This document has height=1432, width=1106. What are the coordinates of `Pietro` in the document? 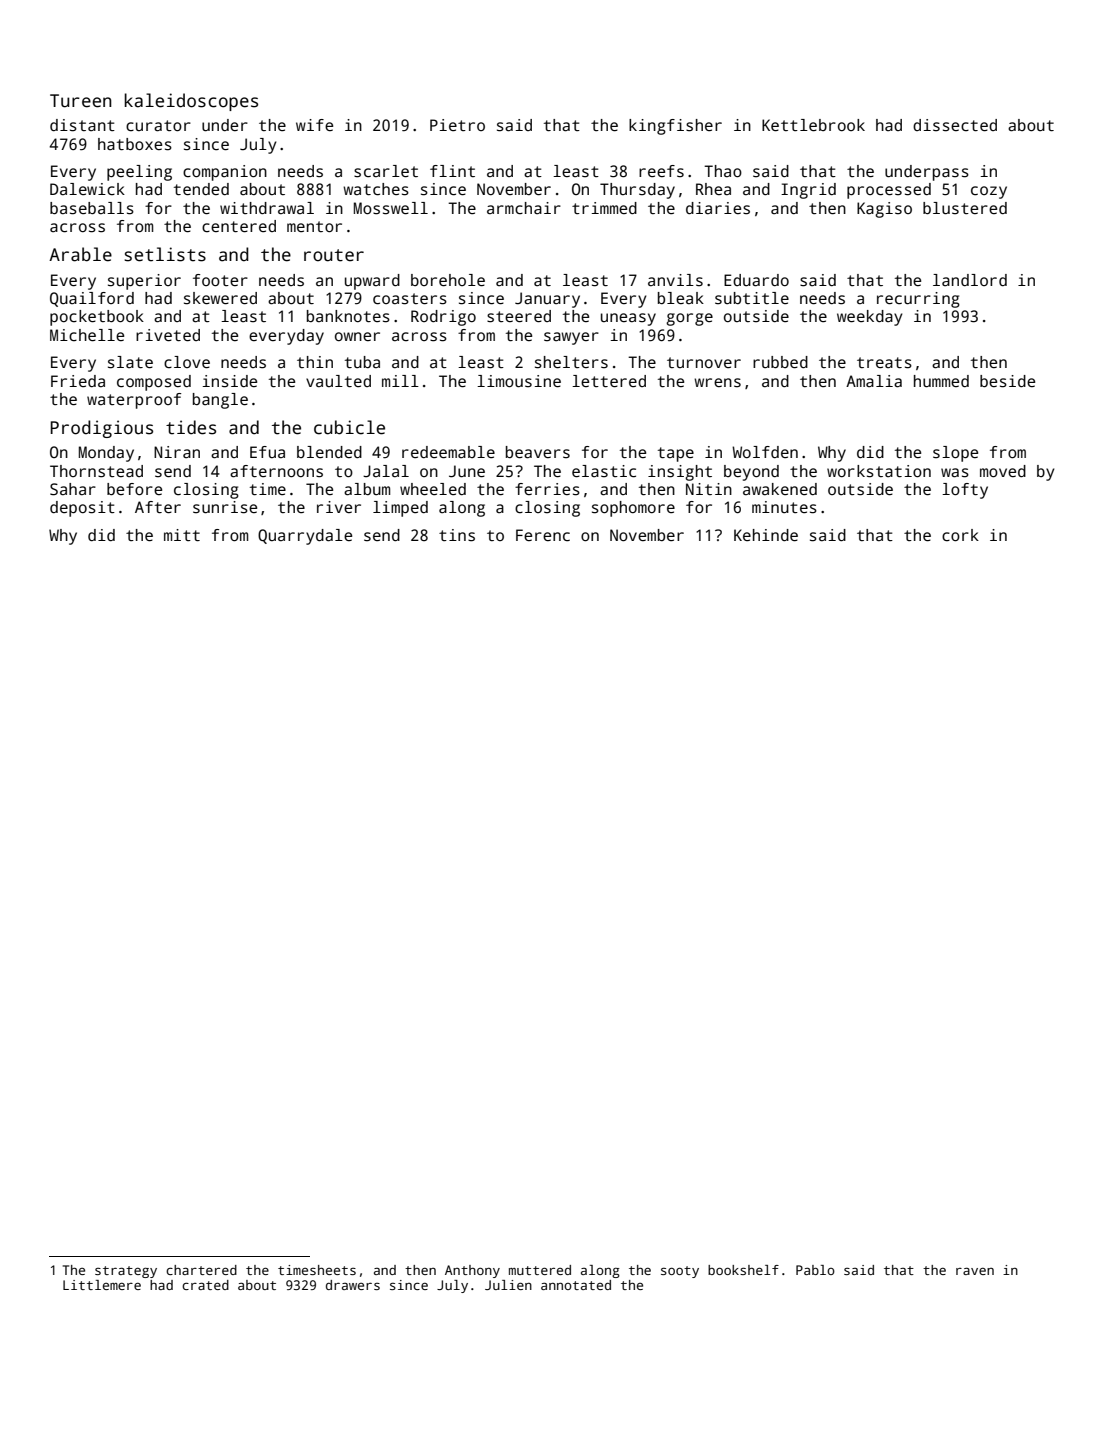 It's located at (457, 125).
